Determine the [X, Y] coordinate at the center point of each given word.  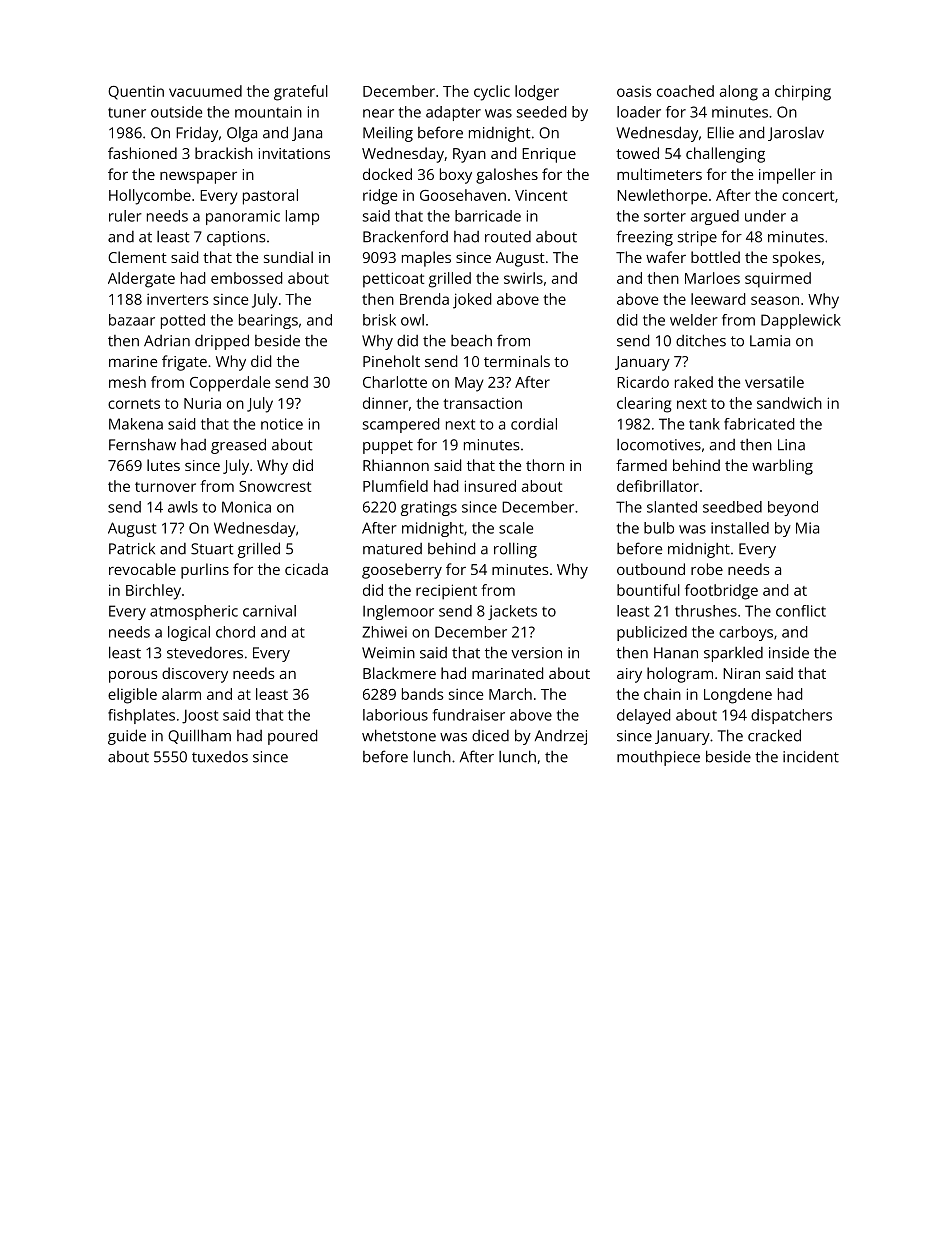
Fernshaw [142, 444]
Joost [200, 716]
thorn [545, 465]
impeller [787, 176]
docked [387, 174]
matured [392, 549]
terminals [517, 361]
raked [694, 382]
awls [183, 507]
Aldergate [141, 280]
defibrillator [658, 486]
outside [176, 112]
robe [707, 569]
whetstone [399, 735]
